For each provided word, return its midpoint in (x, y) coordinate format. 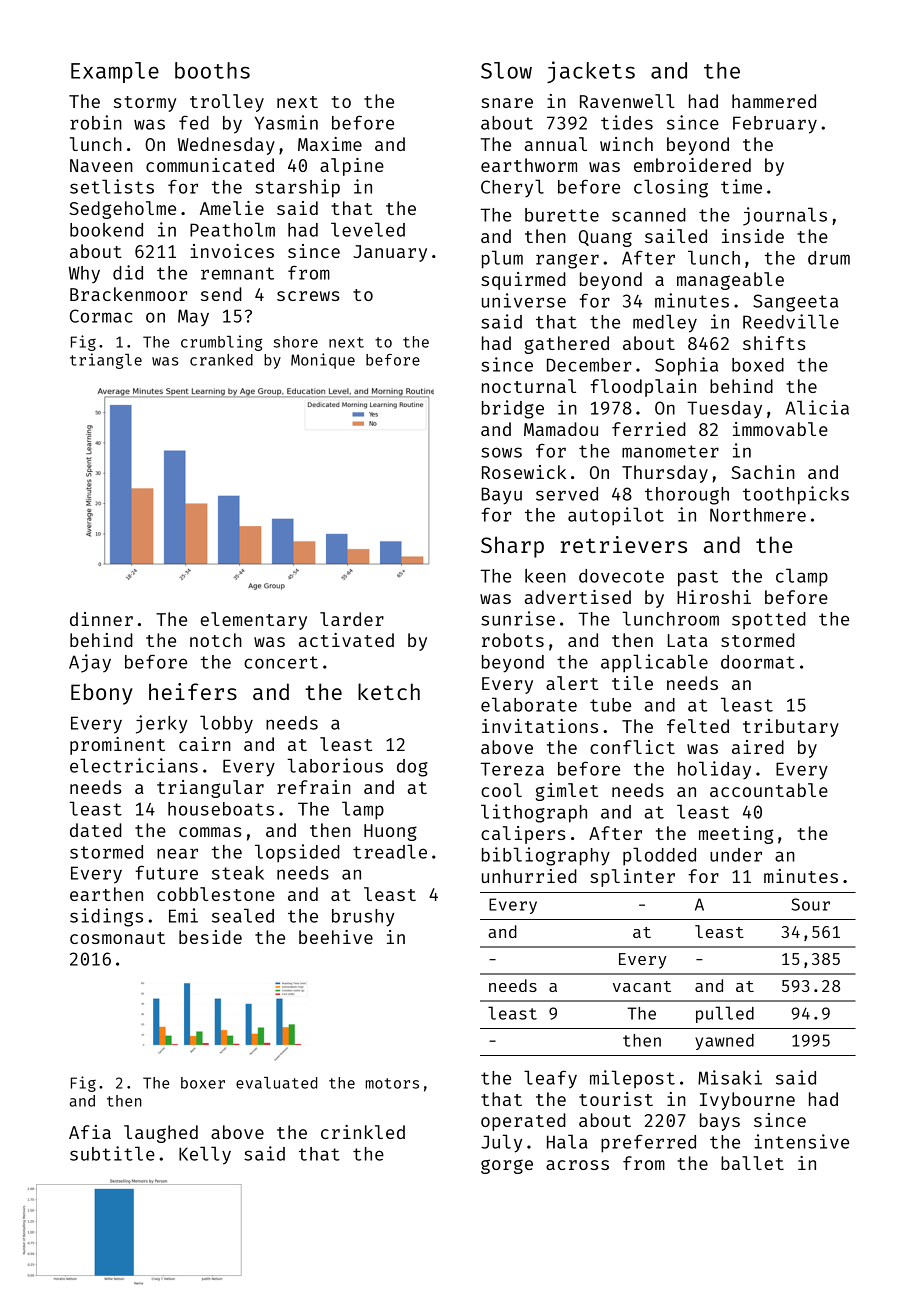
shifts (774, 343)
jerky (161, 724)
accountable (769, 790)
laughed (161, 1134)
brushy (363, 918)
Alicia (817, 407)
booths (212, 70)
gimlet (566, 792)
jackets (591, 72)
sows (501, 452)
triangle (106, 361)
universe (524, 300)
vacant (642, 986)
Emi (183, 915)
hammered (774, 101)
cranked (221, 360)
